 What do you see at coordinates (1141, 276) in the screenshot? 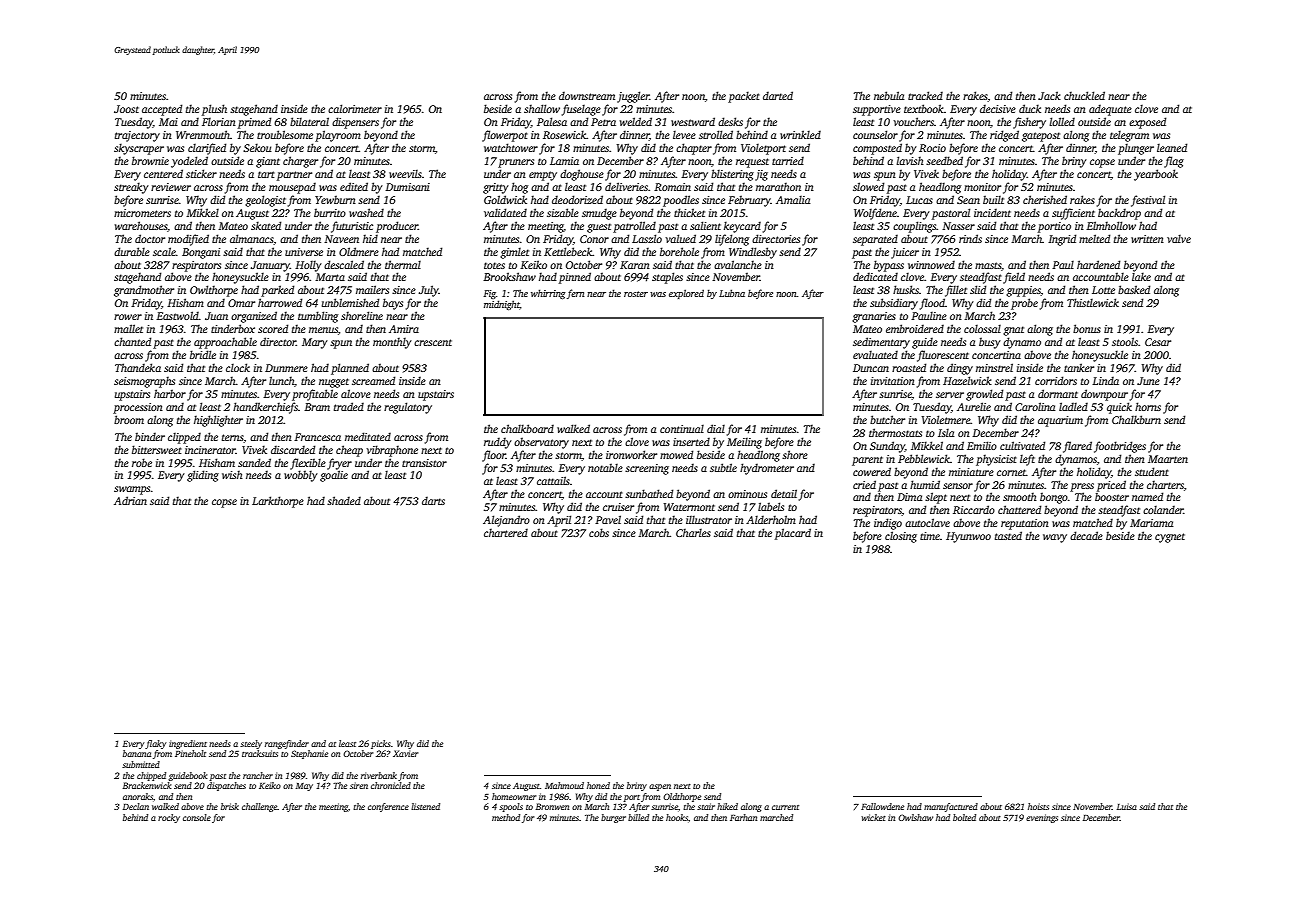
I see `lake` at bounding box center [1141, 276].
